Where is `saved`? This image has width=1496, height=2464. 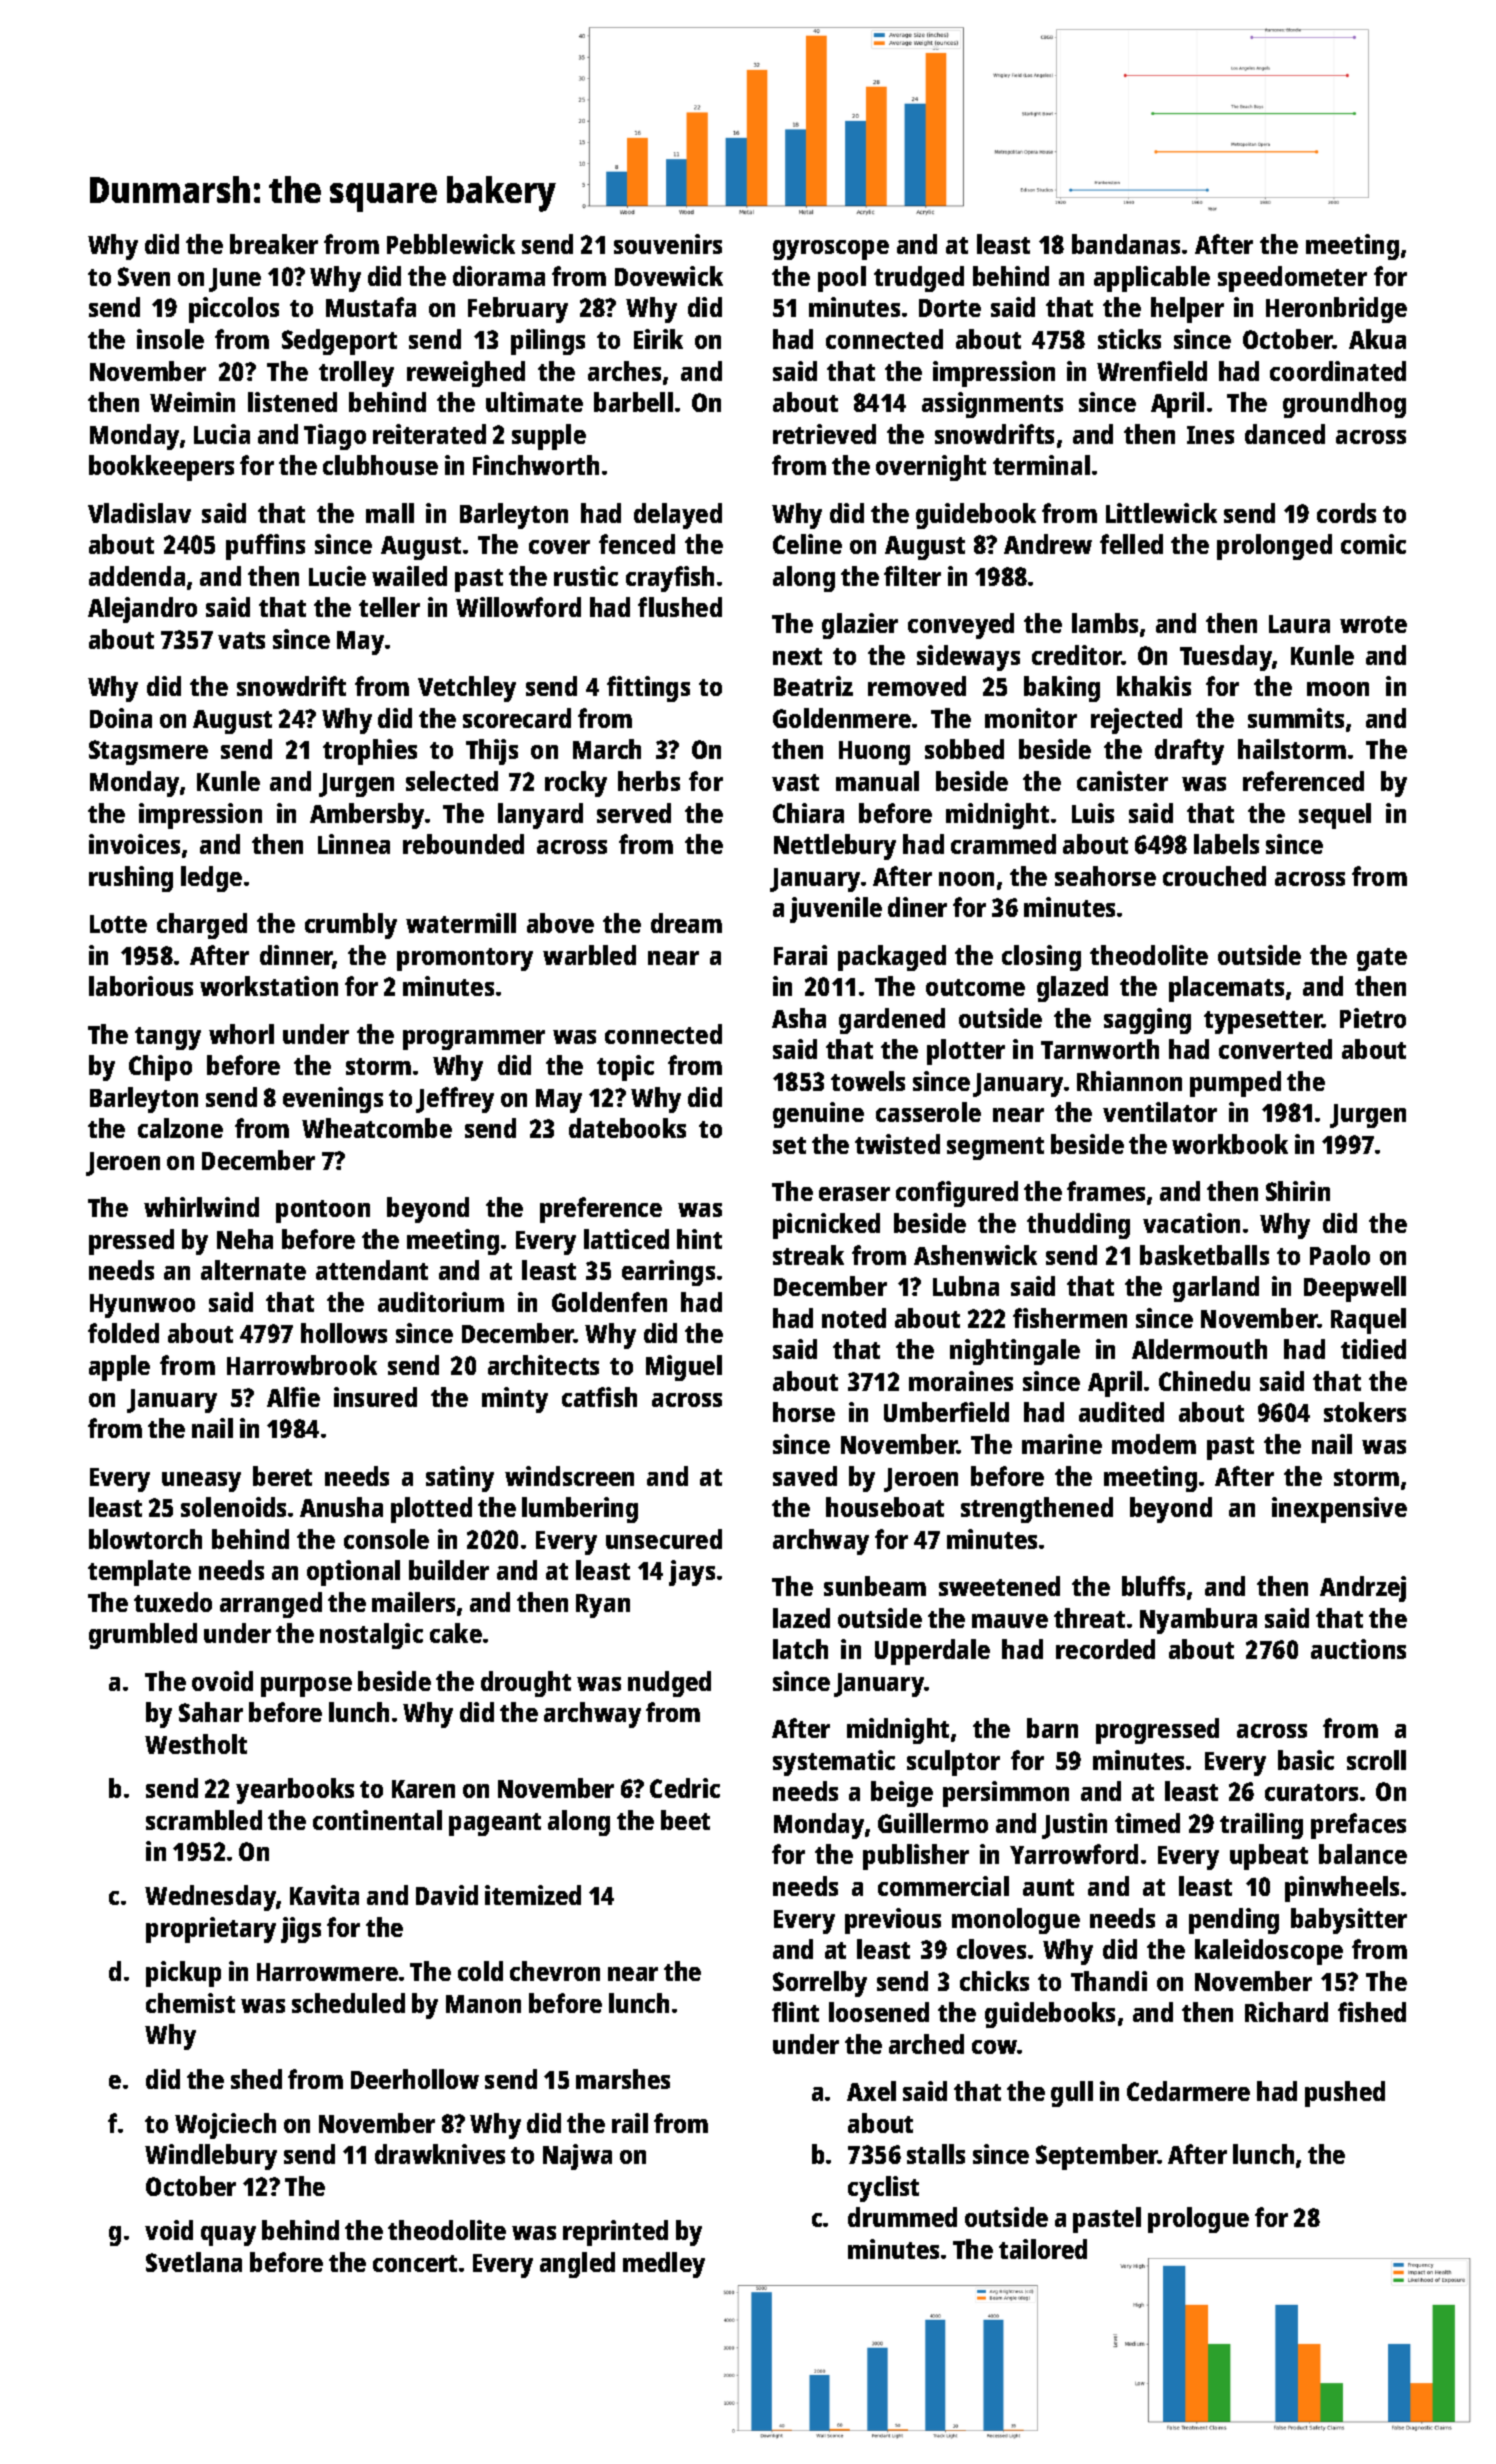
saved is located at coordinates (805, 1476).
